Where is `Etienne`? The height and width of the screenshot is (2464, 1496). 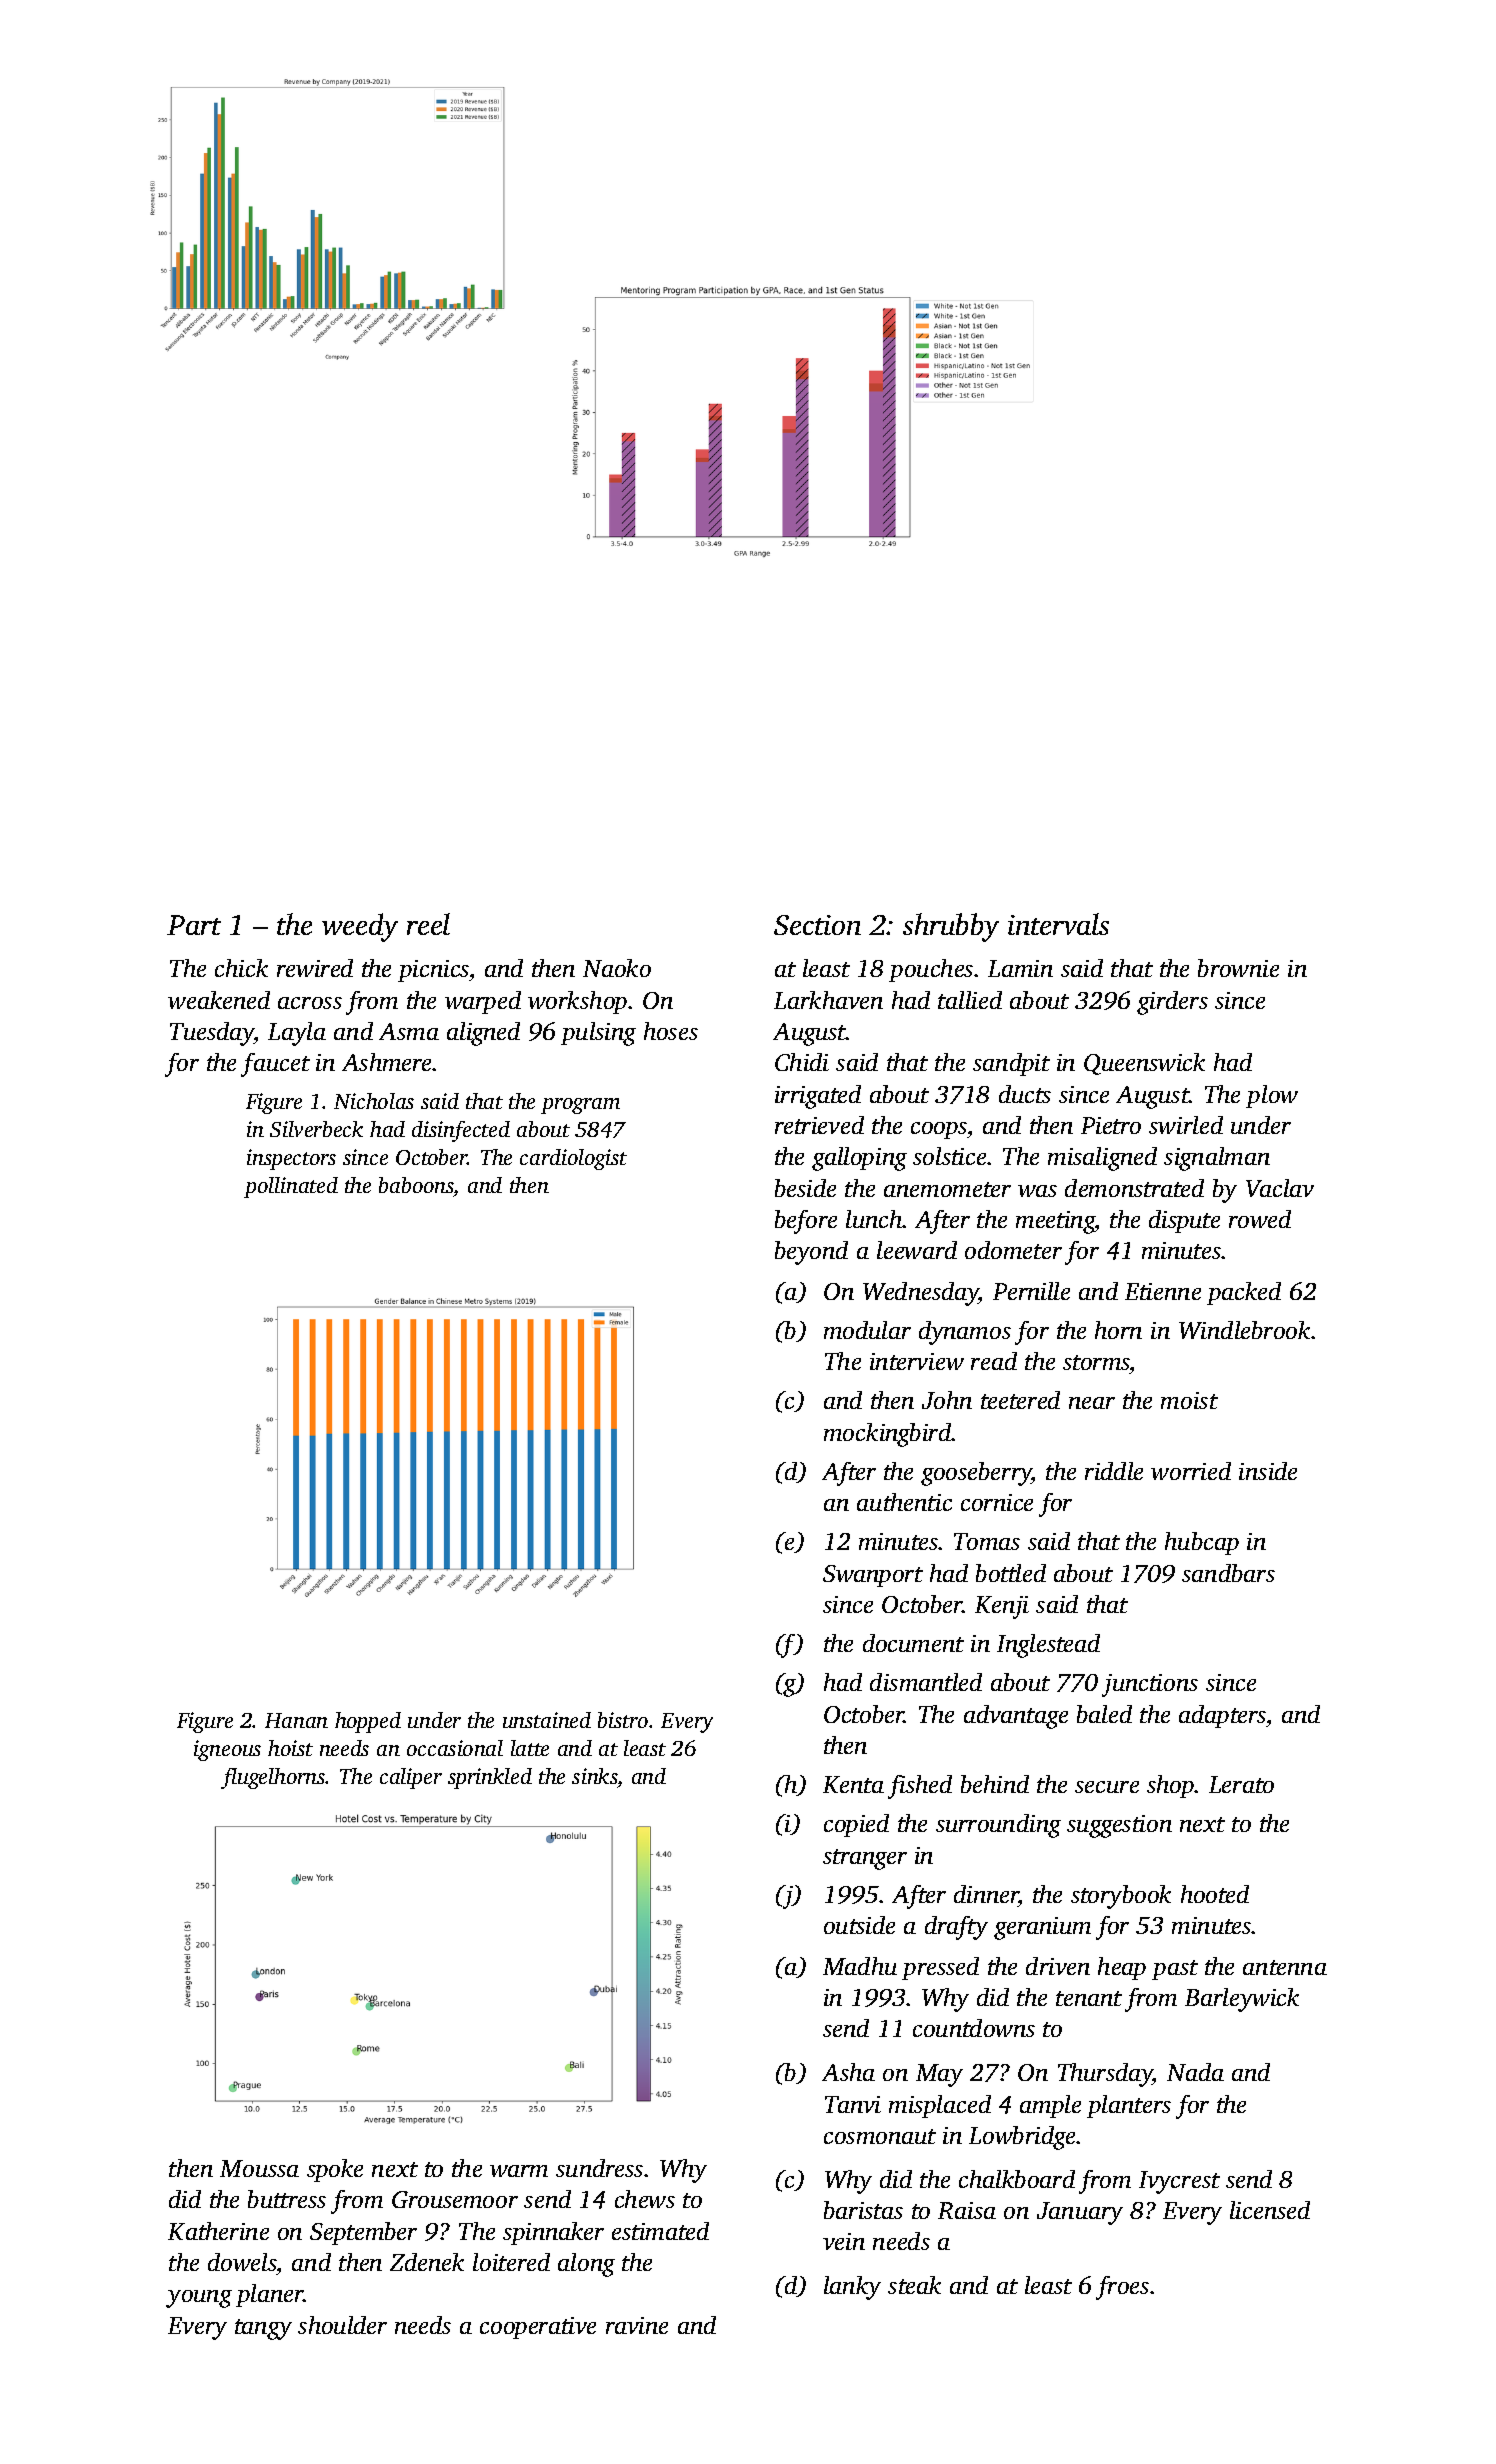 Etienne is located at coordinates (1163, 1291).
